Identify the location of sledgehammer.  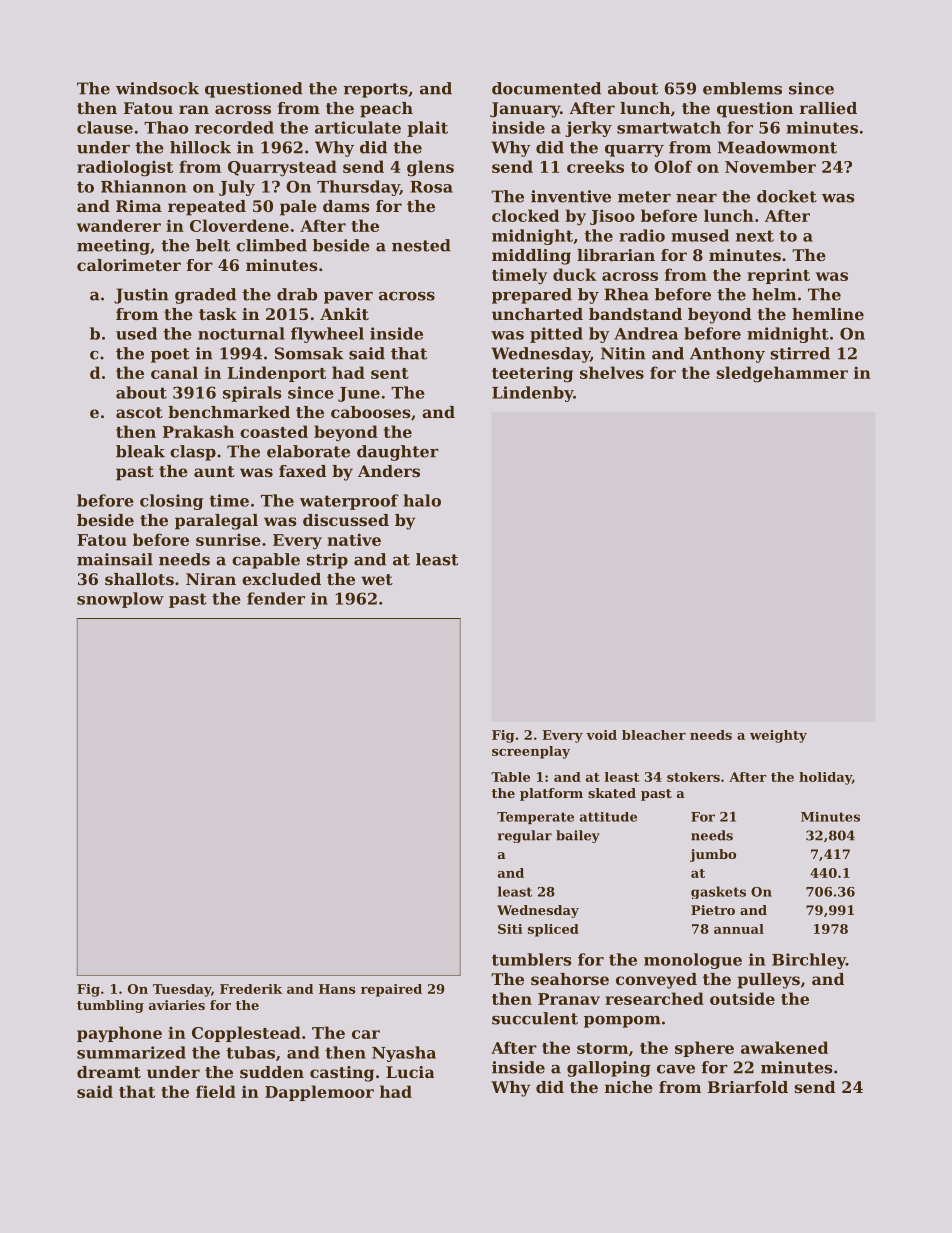
(782, 374).
